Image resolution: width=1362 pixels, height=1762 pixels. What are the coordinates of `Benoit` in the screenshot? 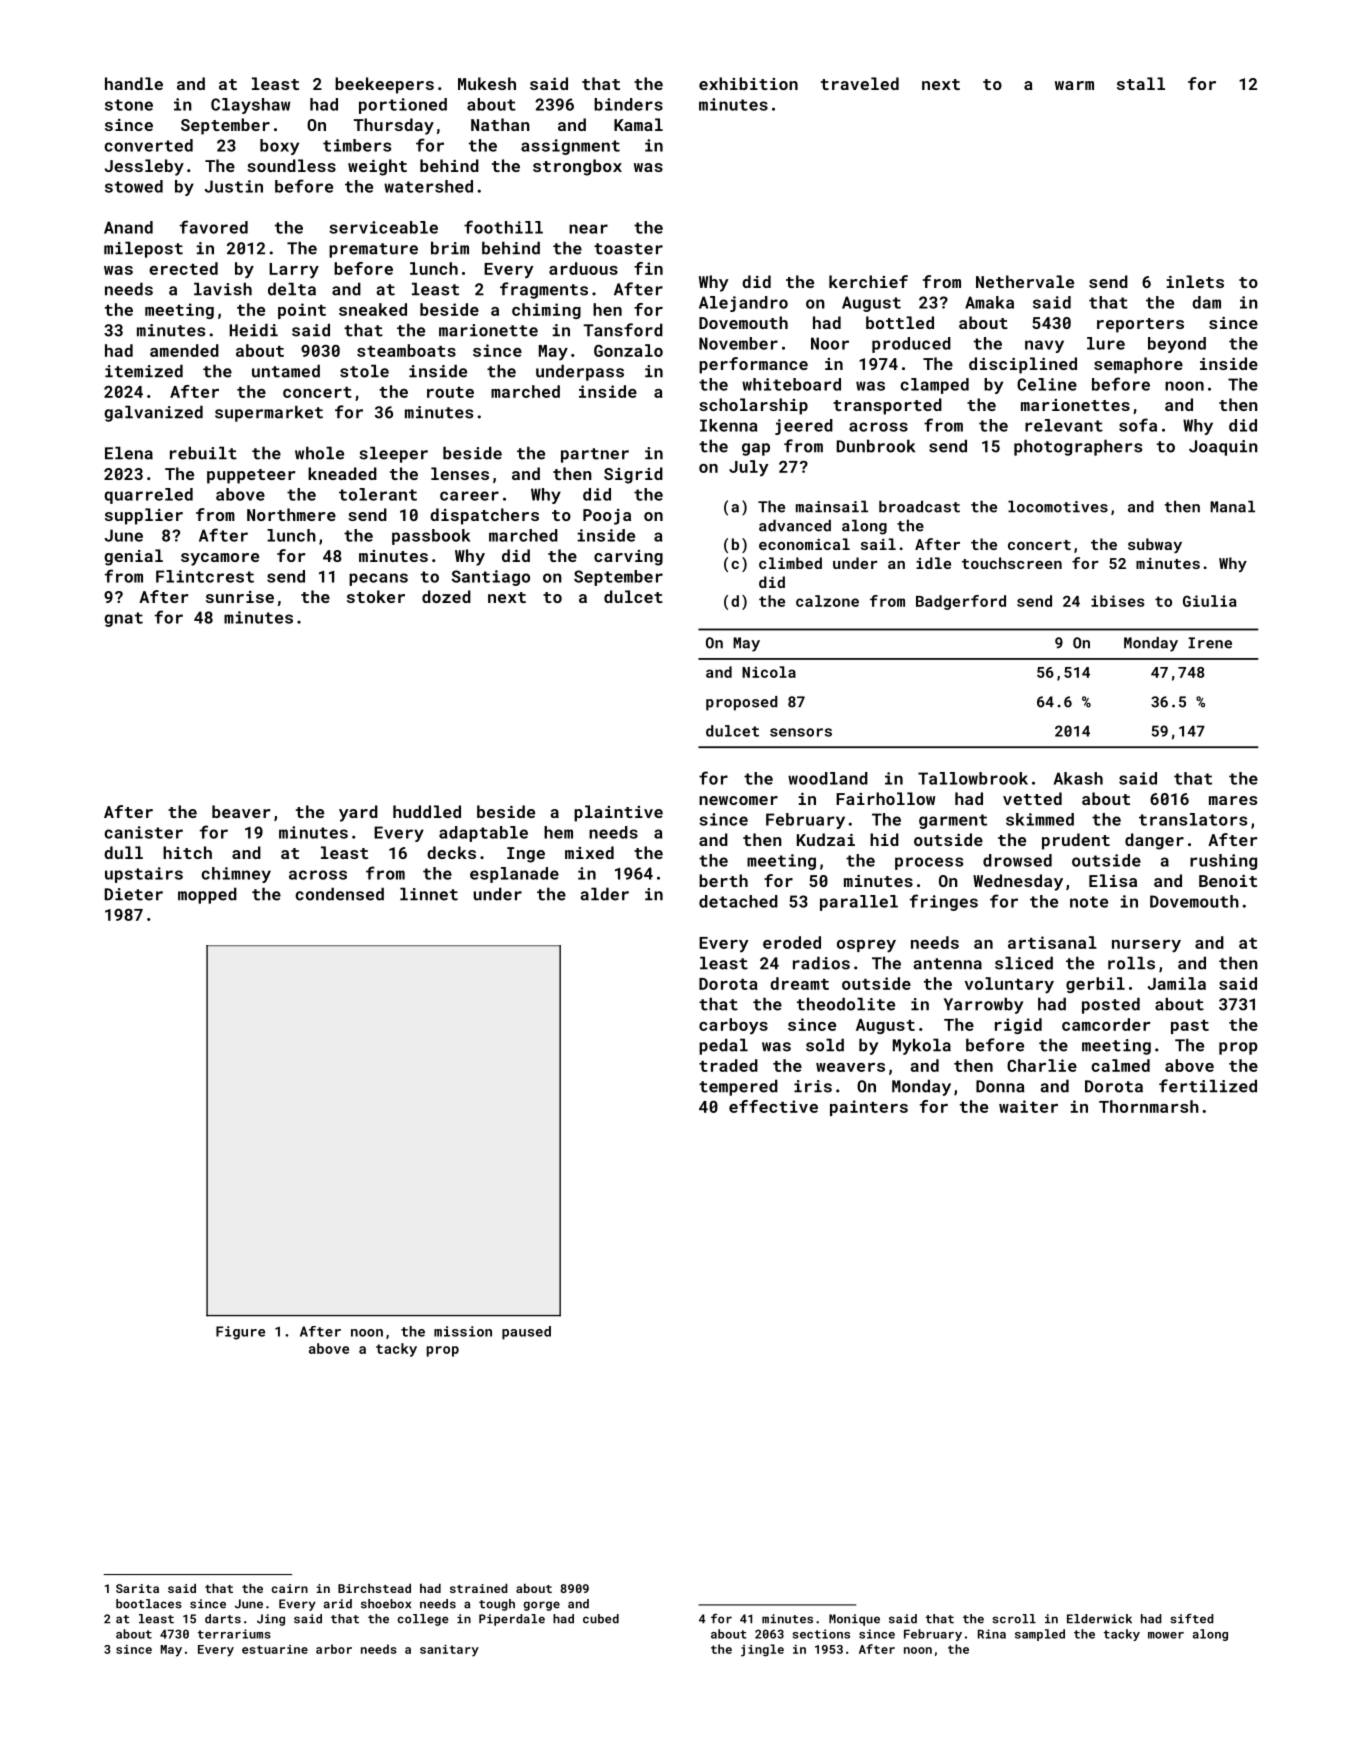 It's located at (1228, 881).
